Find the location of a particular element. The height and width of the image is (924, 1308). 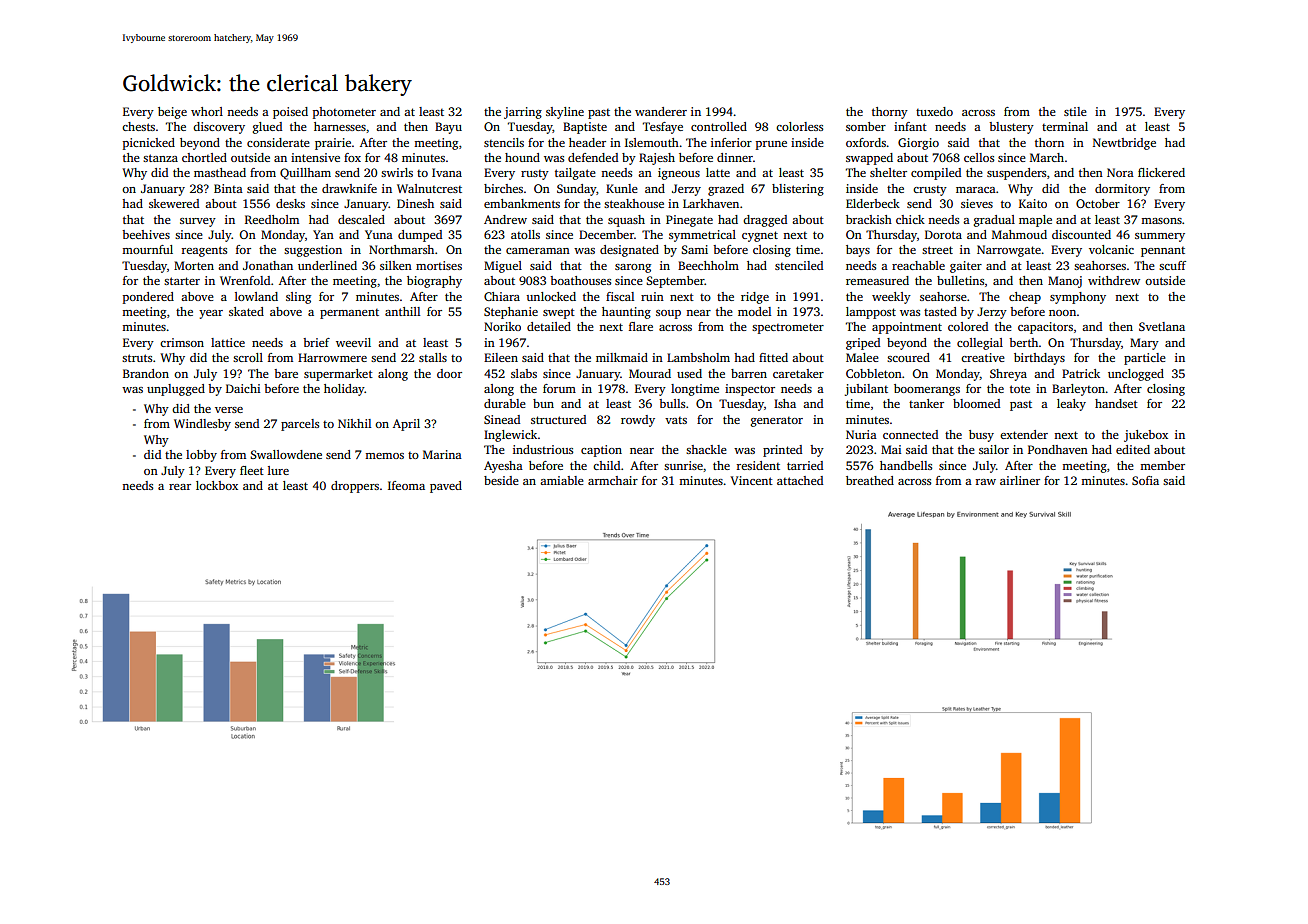

stencils is located at coordinates (504, 142).
